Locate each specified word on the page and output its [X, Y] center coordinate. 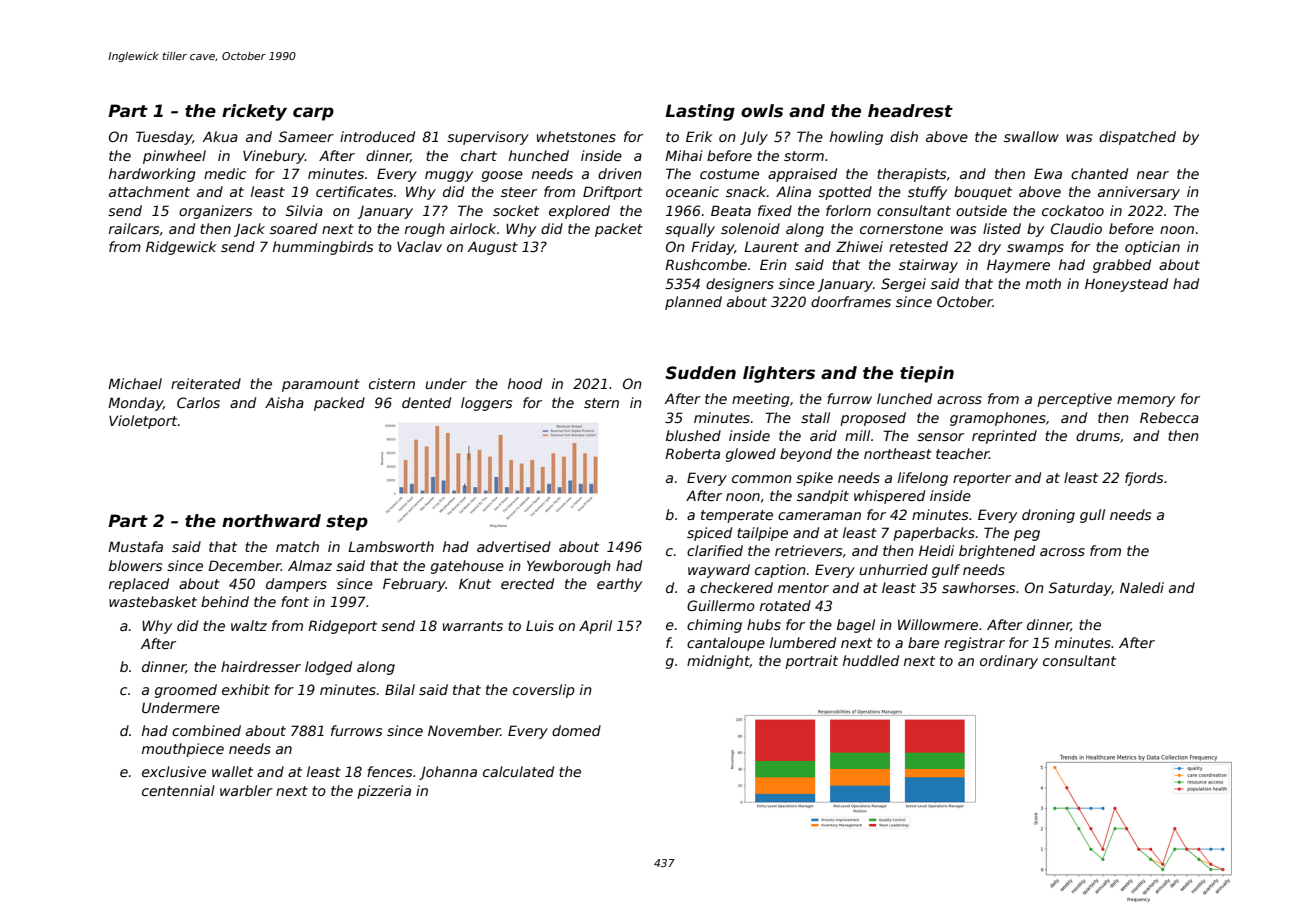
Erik [699, 136]
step [347, 523]
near [1153, 175]
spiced [709, 534]
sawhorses [978, 587]
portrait [811, 662]
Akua [220, 136]
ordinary [1009, 662]
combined [206, 730]
